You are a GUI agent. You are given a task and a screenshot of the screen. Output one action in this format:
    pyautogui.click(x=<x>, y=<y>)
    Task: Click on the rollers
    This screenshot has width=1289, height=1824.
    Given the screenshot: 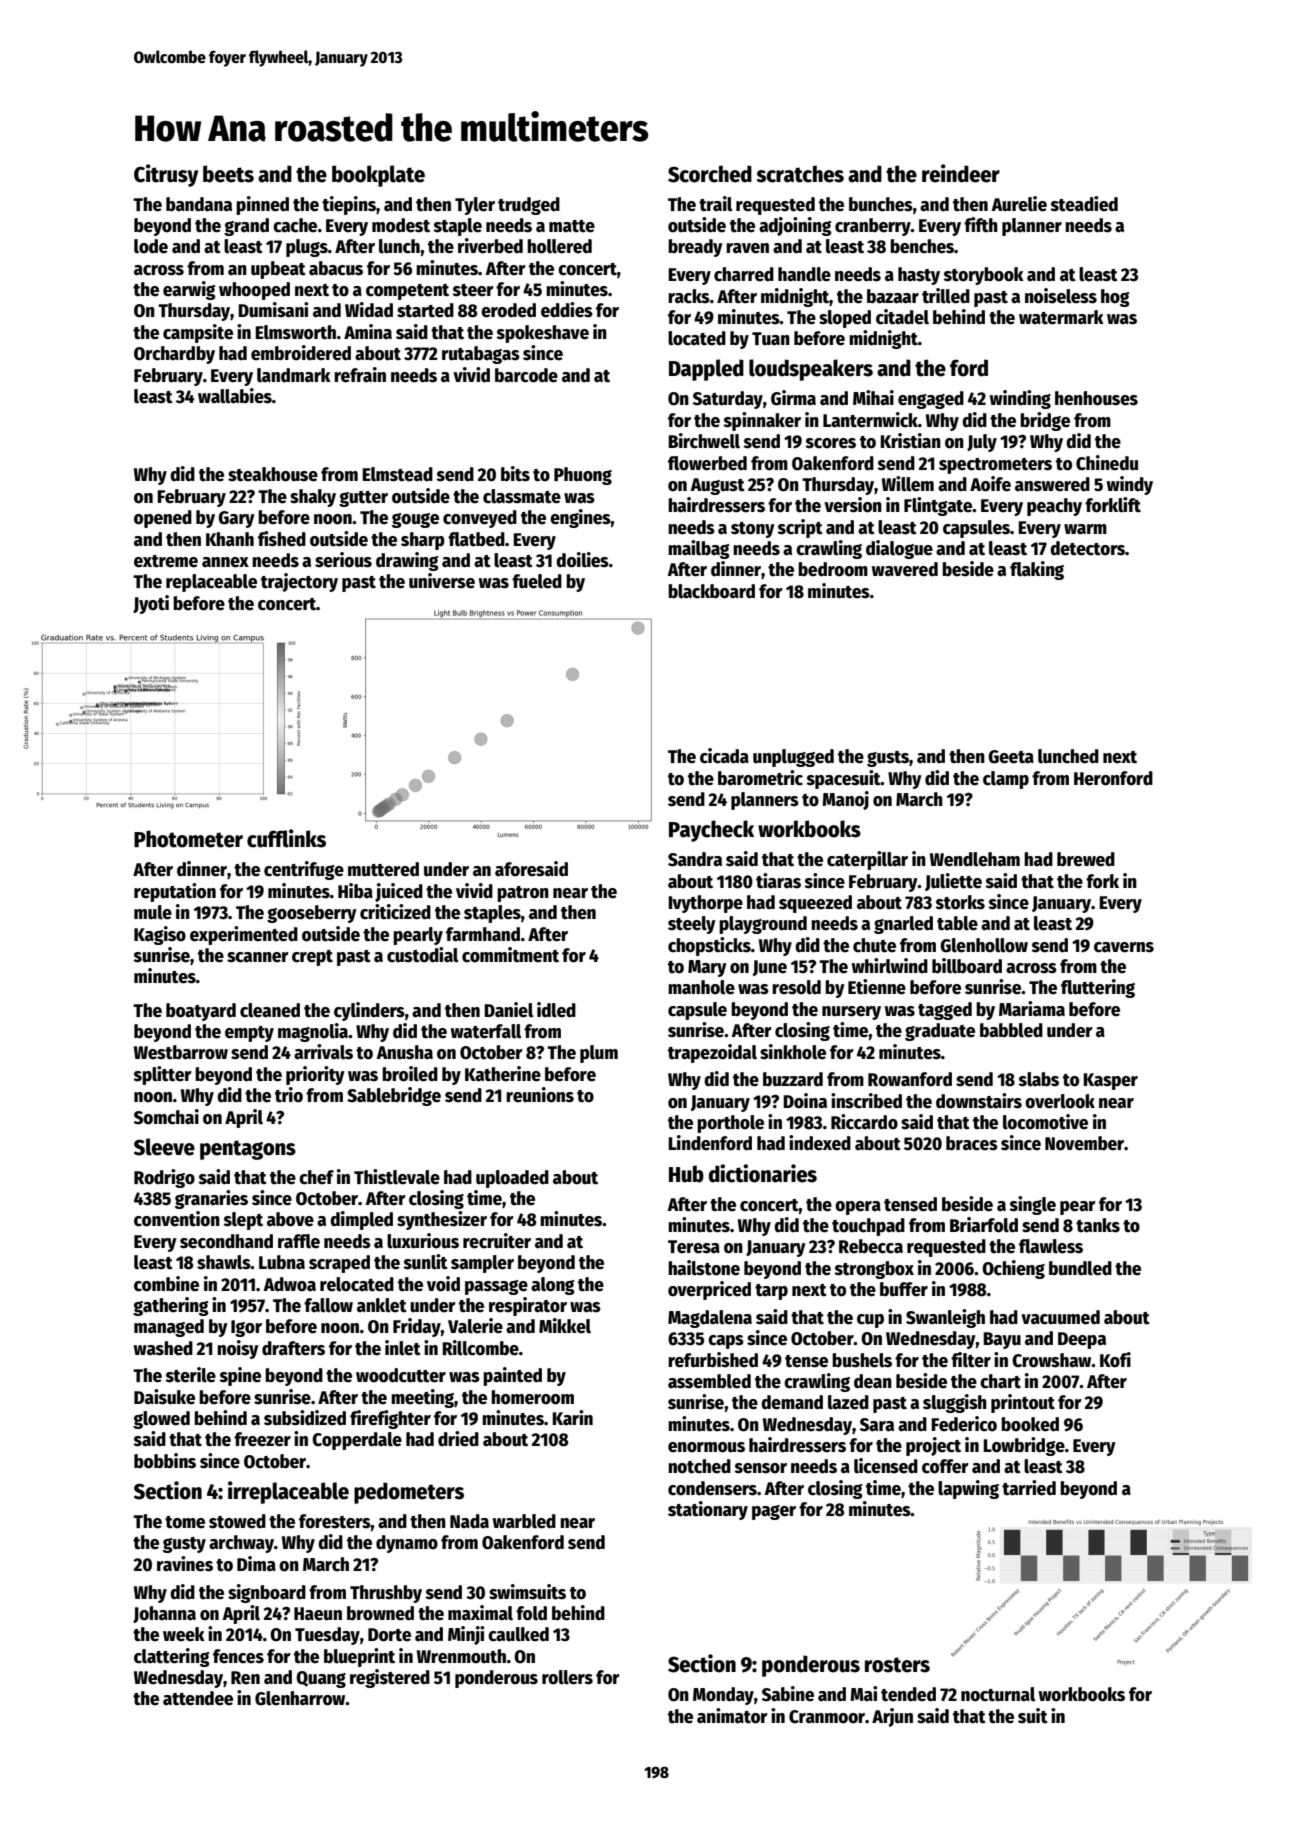 What is the action you would take?
    pyautogui.click(x=567, y=1677)
